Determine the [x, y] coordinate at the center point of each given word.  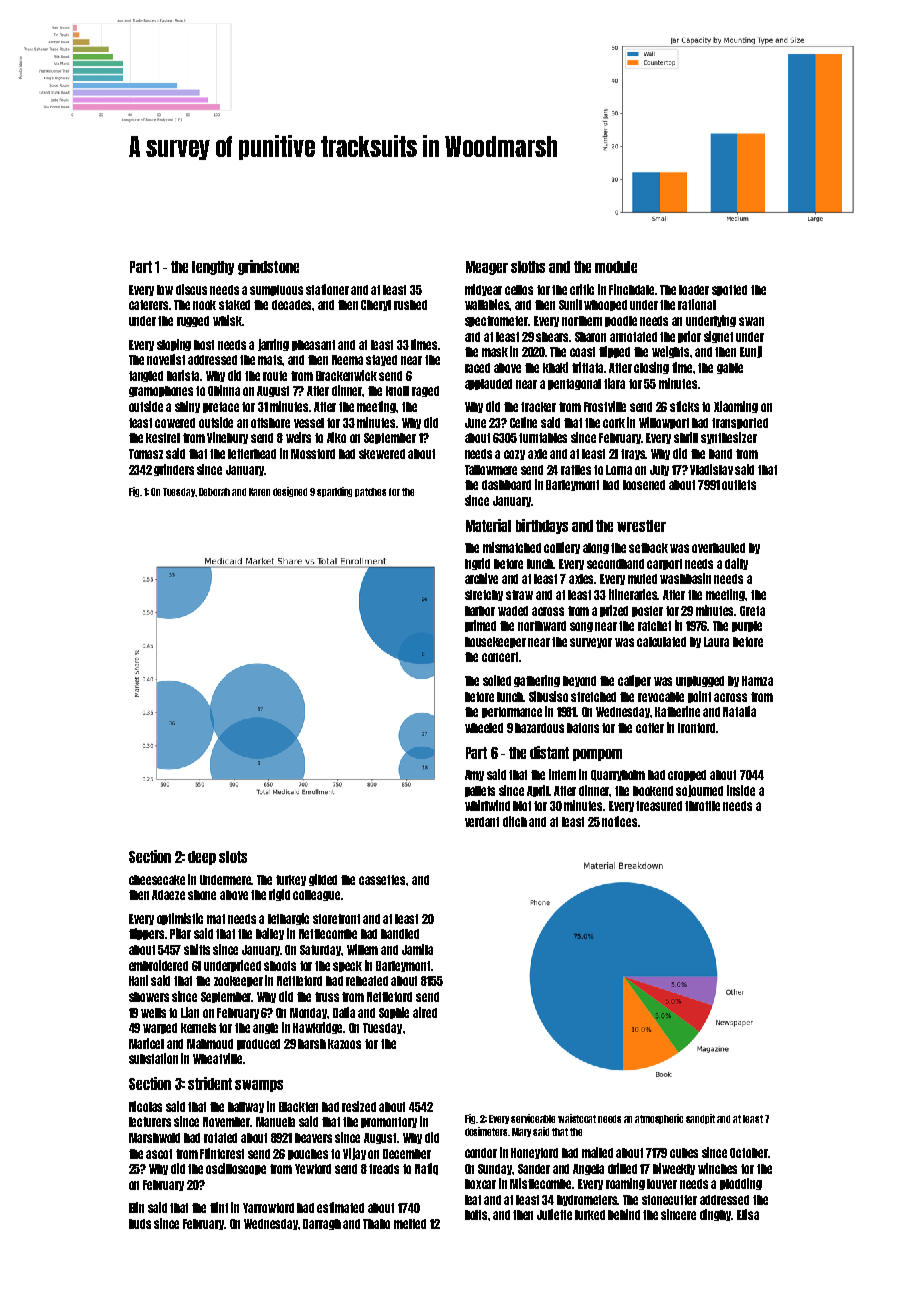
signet [718, 337]
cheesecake [157, 880]
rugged [193, 321]
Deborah [214, 492]
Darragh [322, 1224]
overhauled [718, 548]
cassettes [383, 880]
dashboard [506, 485]
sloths [528, 267]
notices [619, 821]
